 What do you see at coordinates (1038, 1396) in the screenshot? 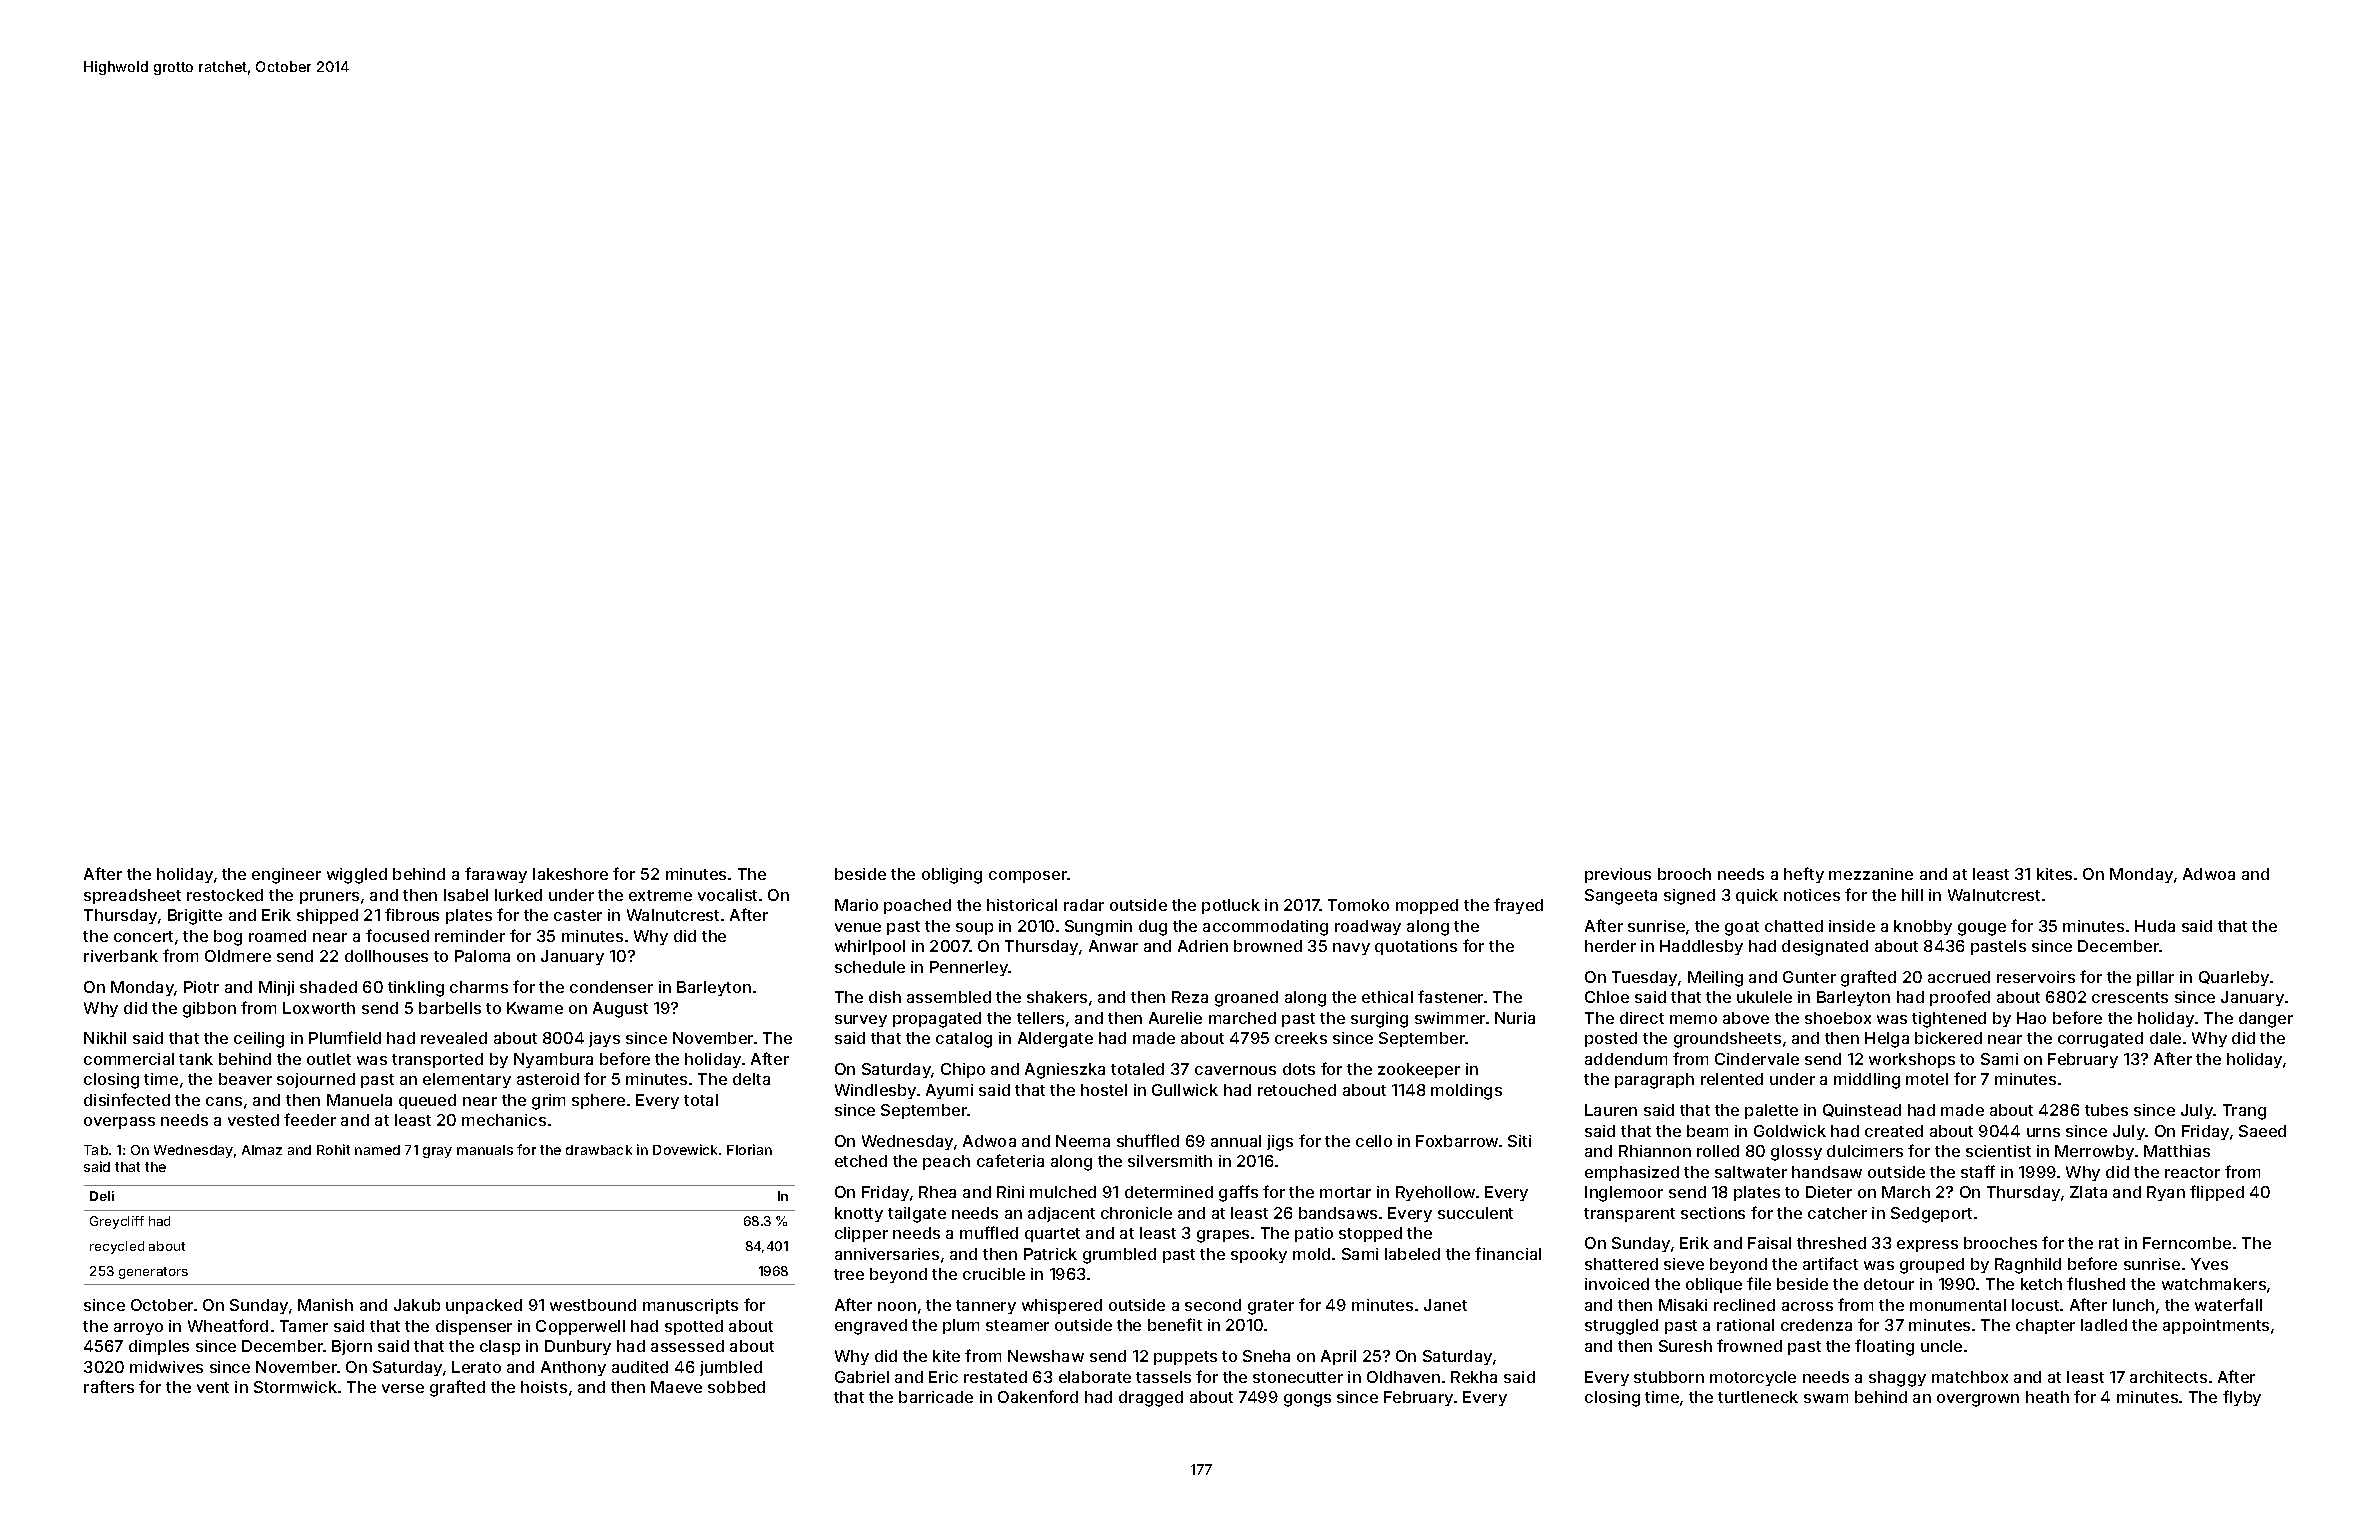
I see `Oakenford` at bounding box center [1038, 1396].
